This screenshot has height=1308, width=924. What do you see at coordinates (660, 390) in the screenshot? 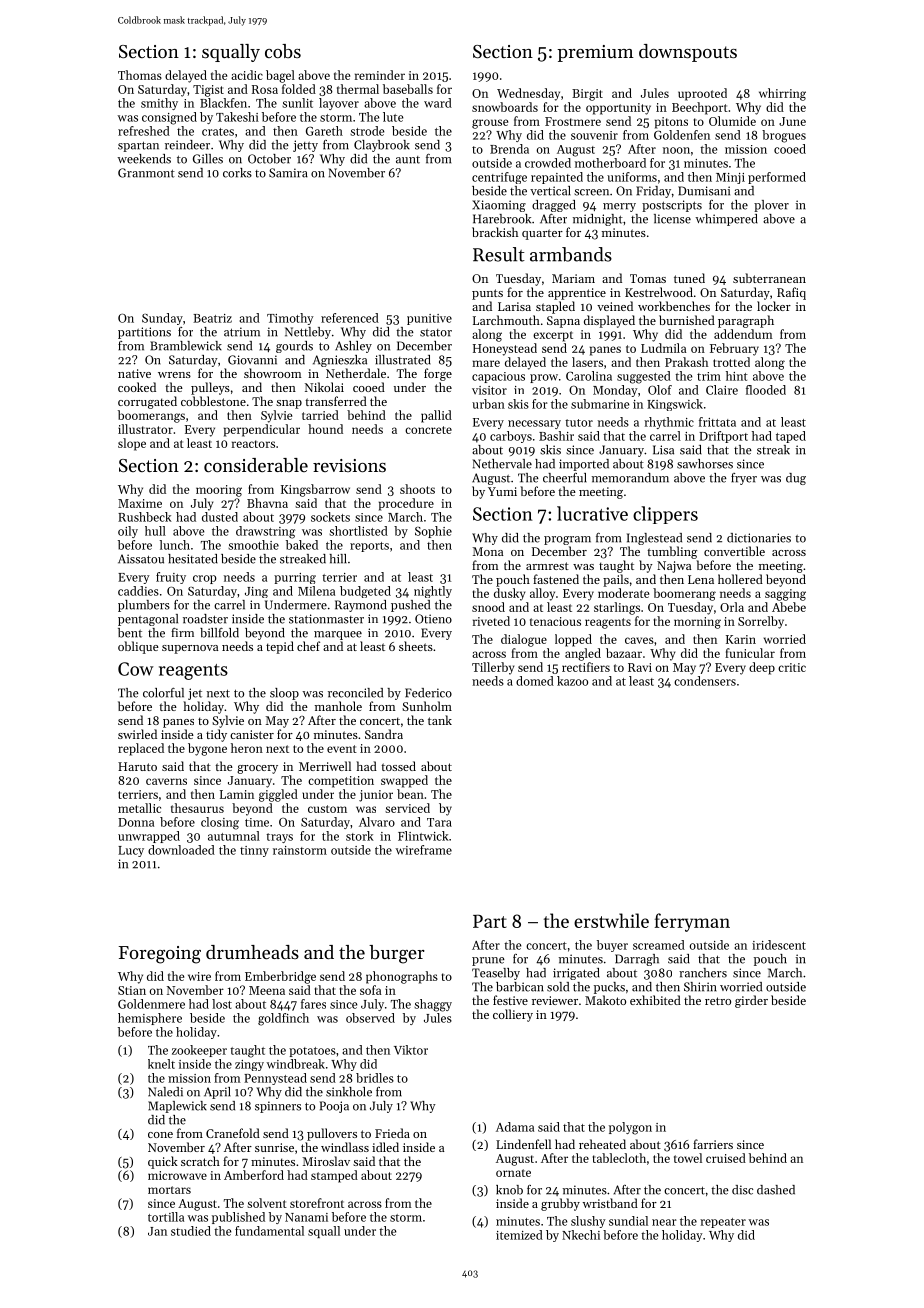
I see `Olof` at bounding box center [660, 390].
